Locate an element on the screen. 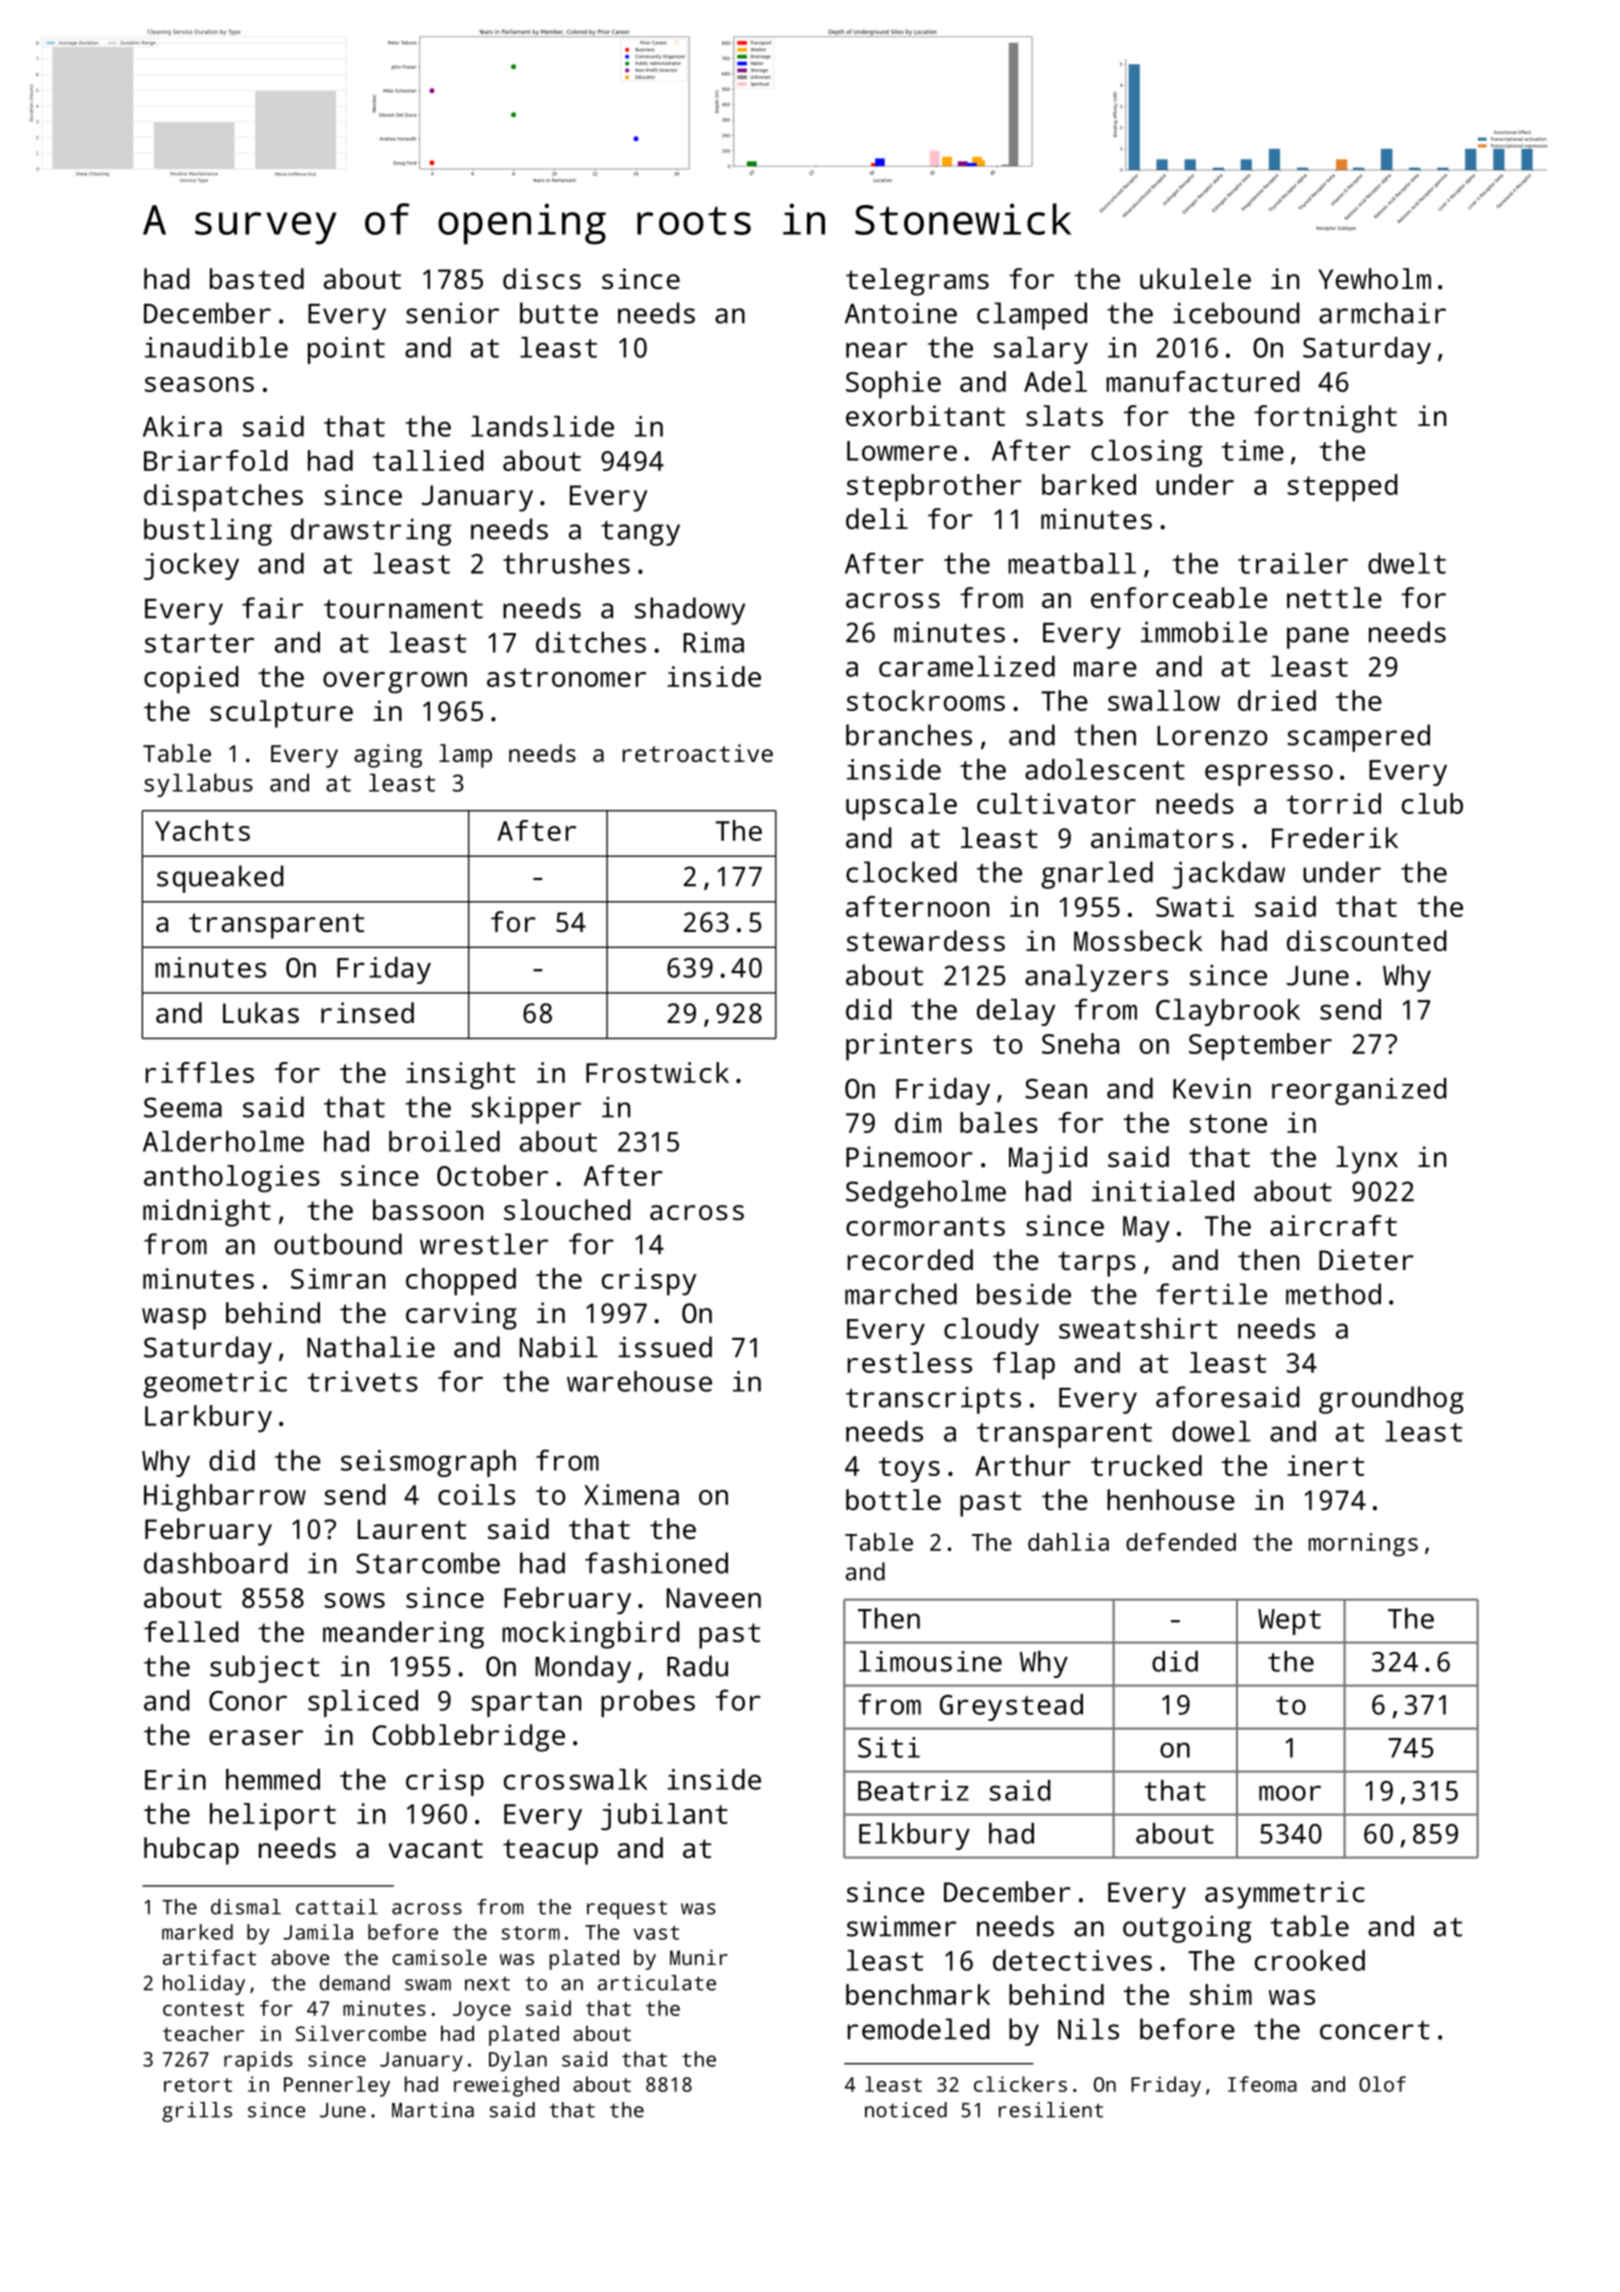  ditches is located at coordinates (591, 642).
